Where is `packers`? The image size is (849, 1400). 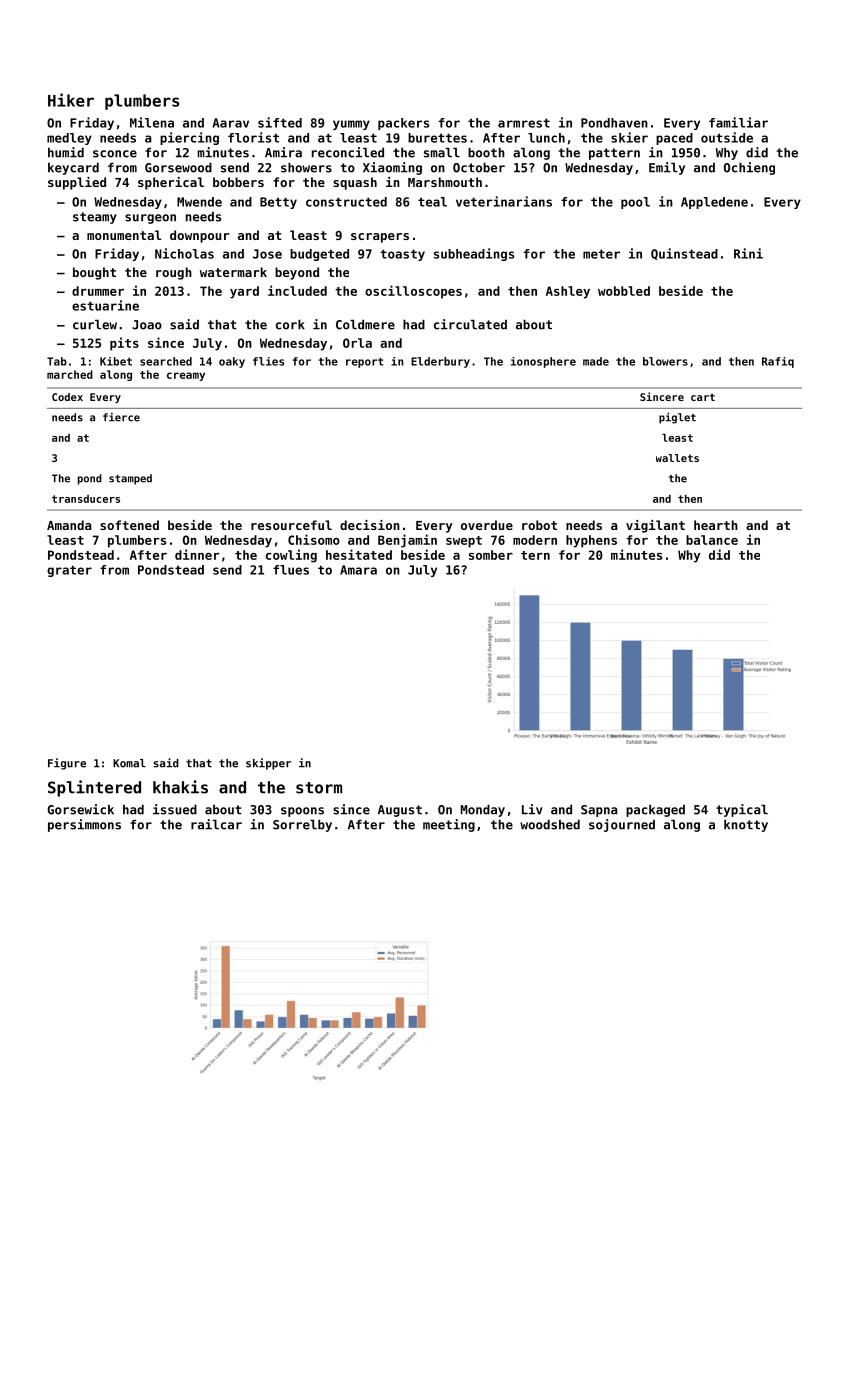 packers is located at coordinates (403, 124).
